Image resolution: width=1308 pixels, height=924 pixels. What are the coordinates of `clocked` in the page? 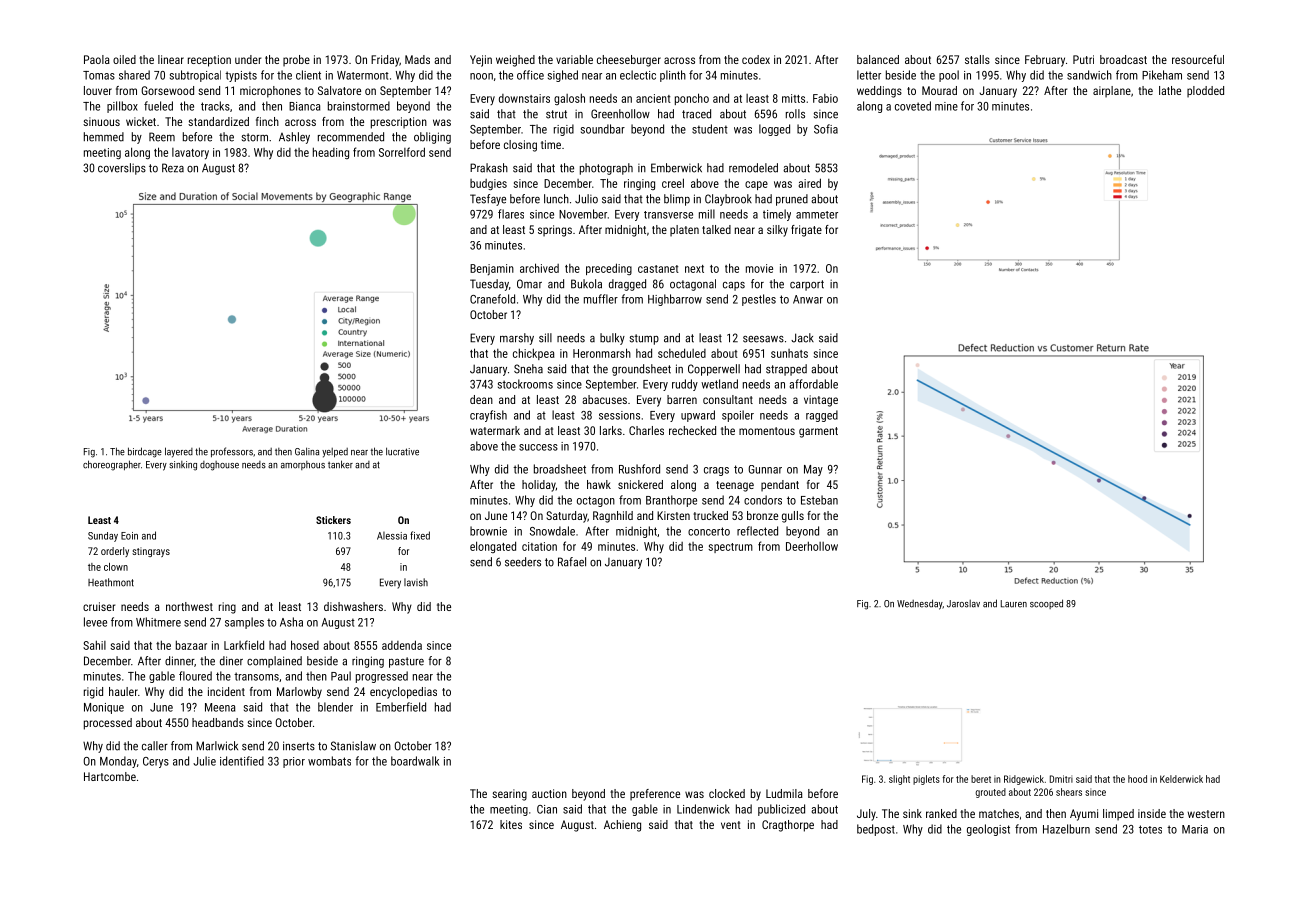 It's located at (727, 793).
